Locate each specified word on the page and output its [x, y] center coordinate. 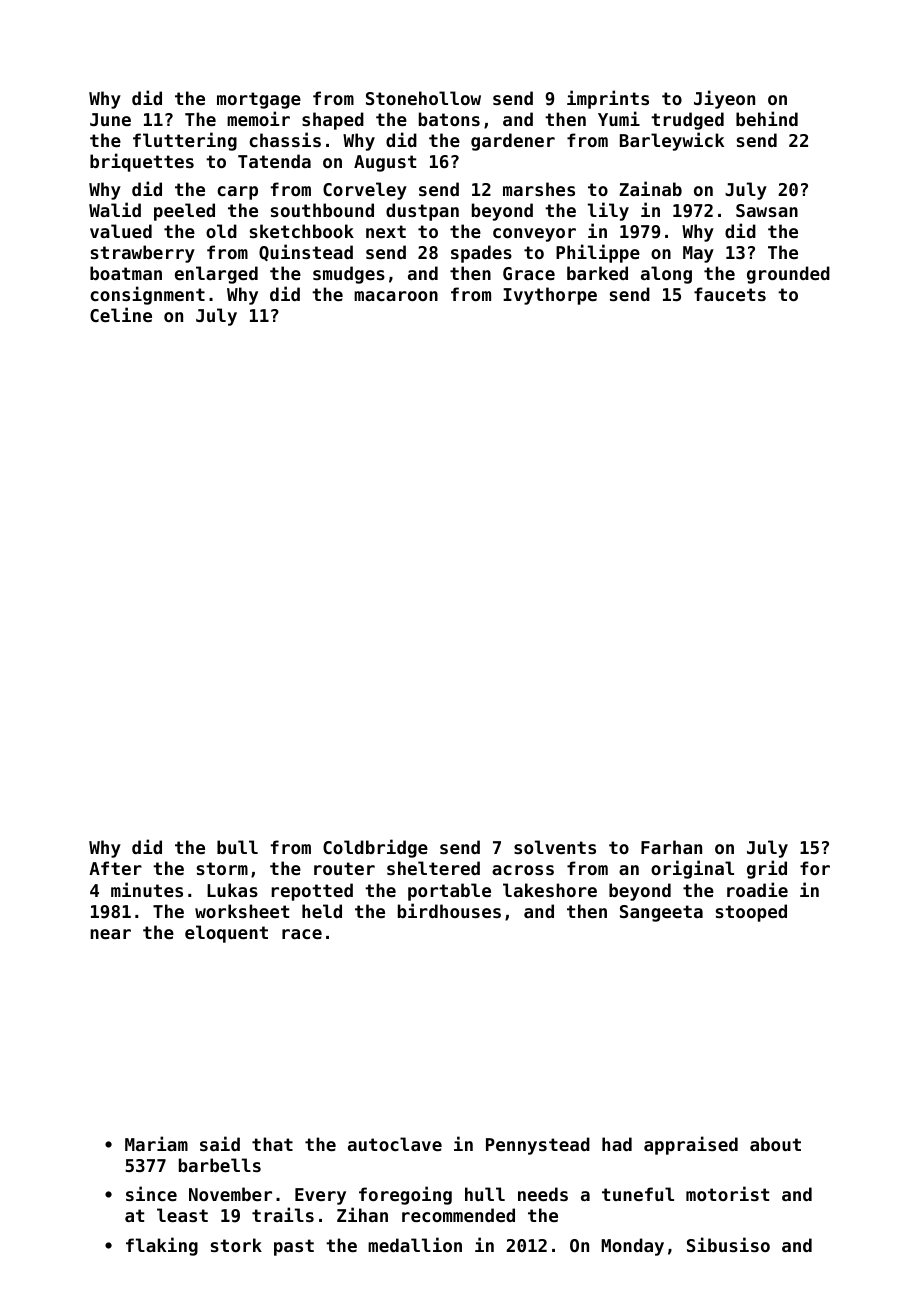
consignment [147, 295]
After [115, 868]
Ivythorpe [550, 296]
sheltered [433, 868]
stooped [751, 913]
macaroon [396, 296]
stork [236, 1245]
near [110, 934]
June [110, 119]
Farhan [671, 847]
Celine [121, 314]
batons [449, 119]
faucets [730, 294]
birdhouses [449, 910]
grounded [788, 275]
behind [767, 118]
